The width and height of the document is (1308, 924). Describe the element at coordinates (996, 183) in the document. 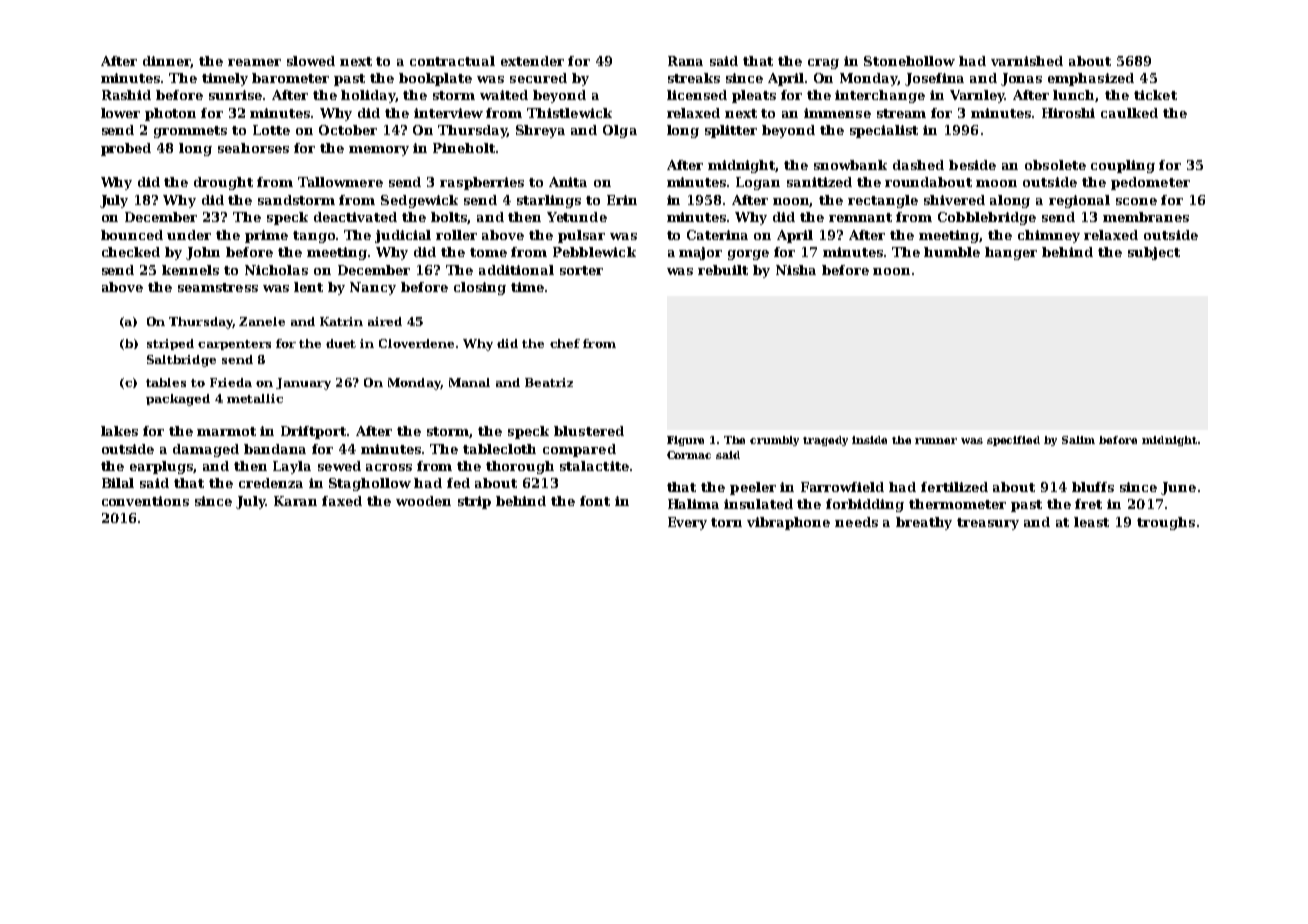

I see `moon` at that location.
